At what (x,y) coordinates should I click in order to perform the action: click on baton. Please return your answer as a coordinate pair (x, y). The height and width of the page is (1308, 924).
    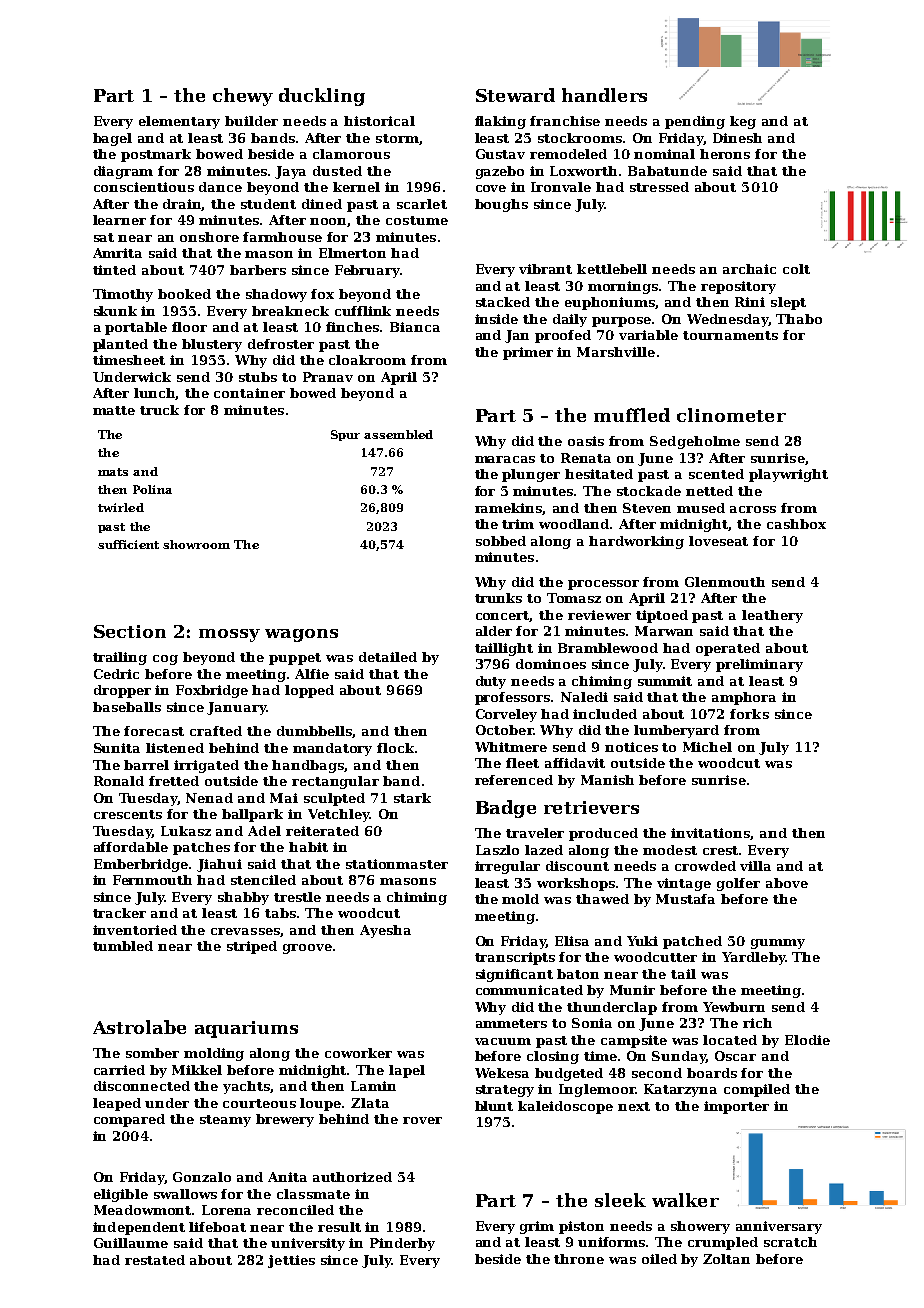
    Looking at the image, I should click on (578, 974).
